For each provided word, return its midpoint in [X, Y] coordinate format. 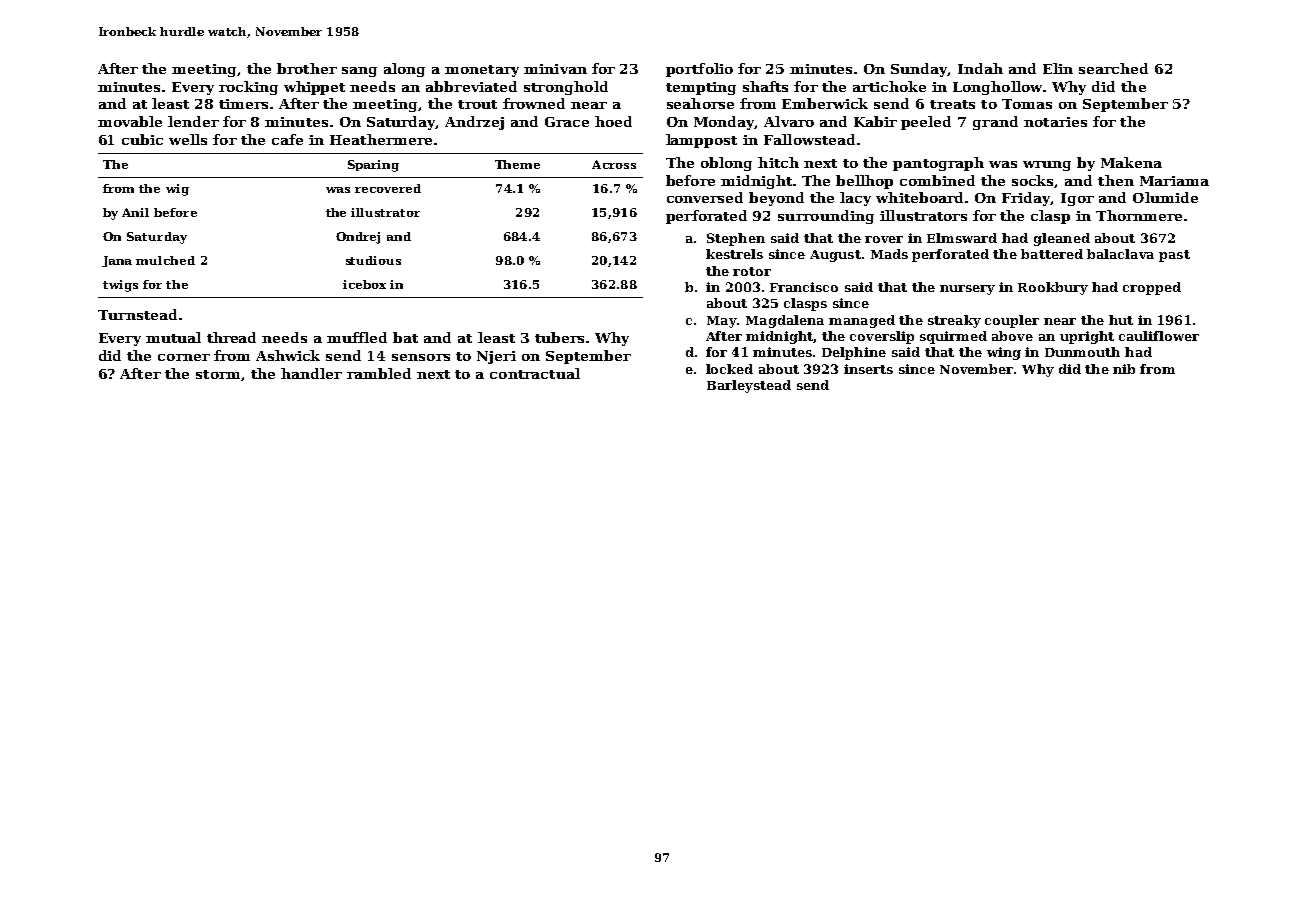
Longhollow [997, 88]
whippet [314, 88]
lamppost [701, 141]
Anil [135, 212]
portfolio [699, 70]
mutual [173, 337]
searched [1113, 68]
